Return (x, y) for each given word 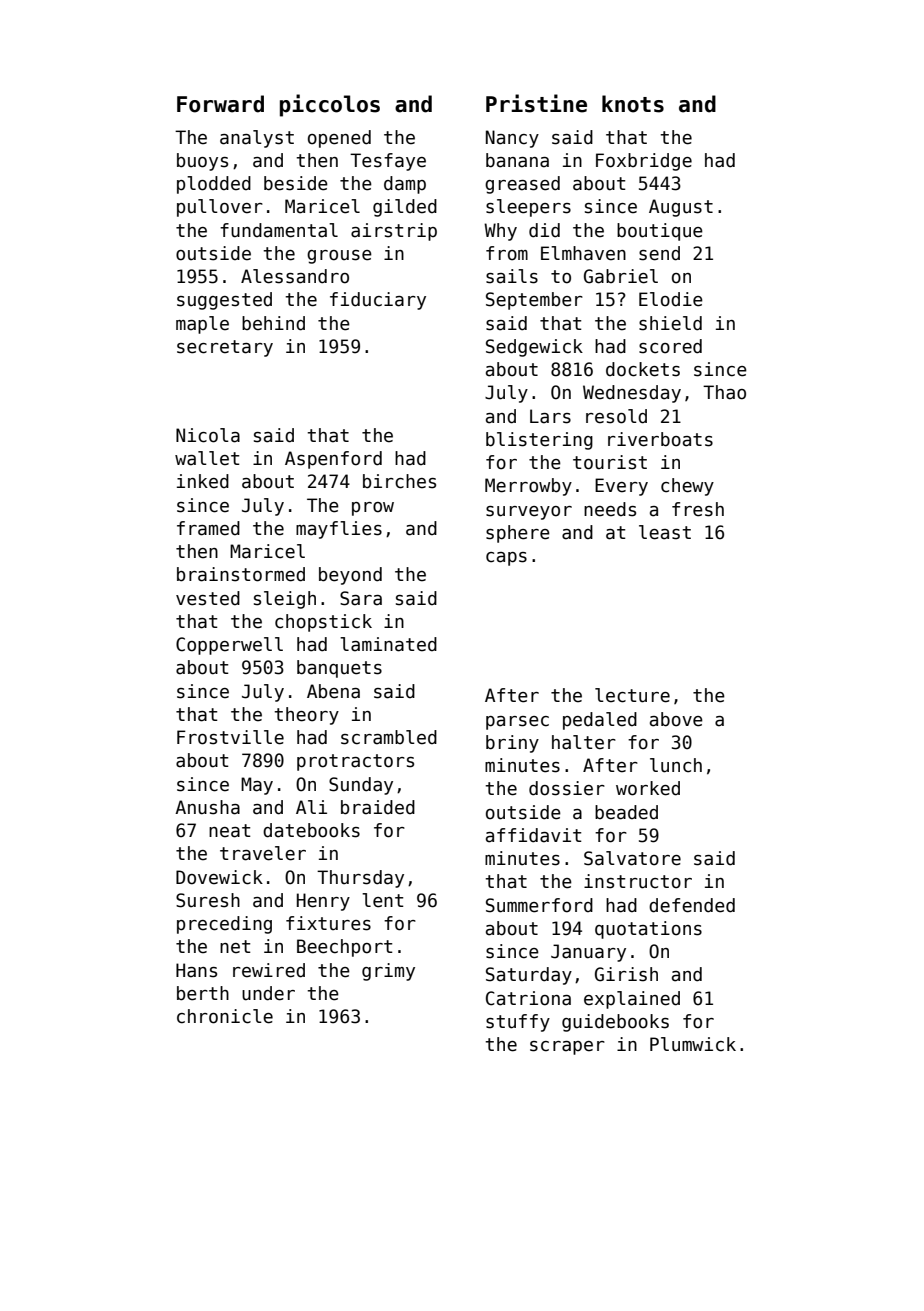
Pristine (536, 103)
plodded (214, 185)
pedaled (600, 721)
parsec (517, 723)
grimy (388, 972)
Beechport (345, 948)
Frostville (230, 737)
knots (633, 104)
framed (208, 528)
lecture (632, 695)
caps (506, 559)
